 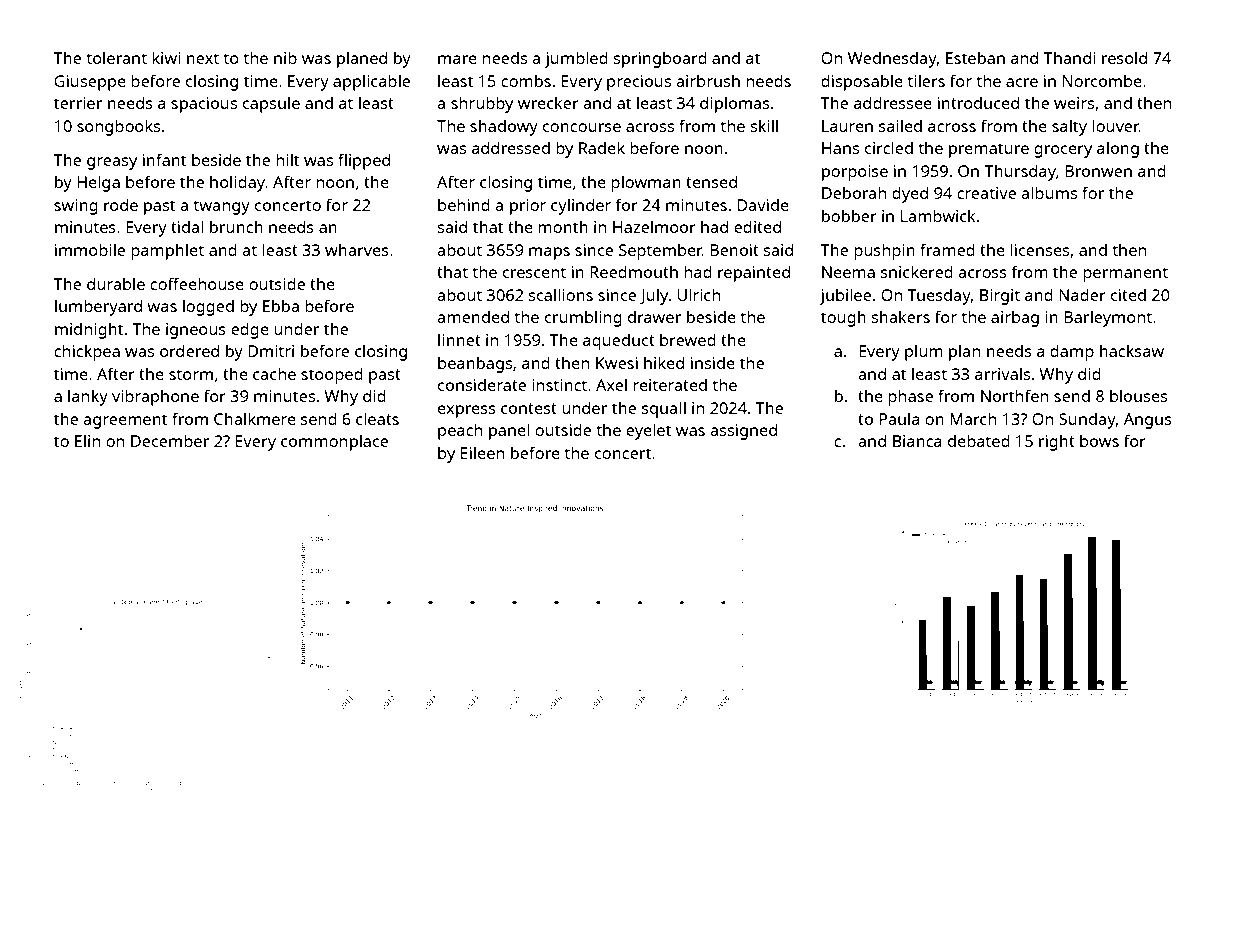 What do you see at coordinates (90, 249) in the screenshot?
I see `immobile` at bounding box center [90, 249].
